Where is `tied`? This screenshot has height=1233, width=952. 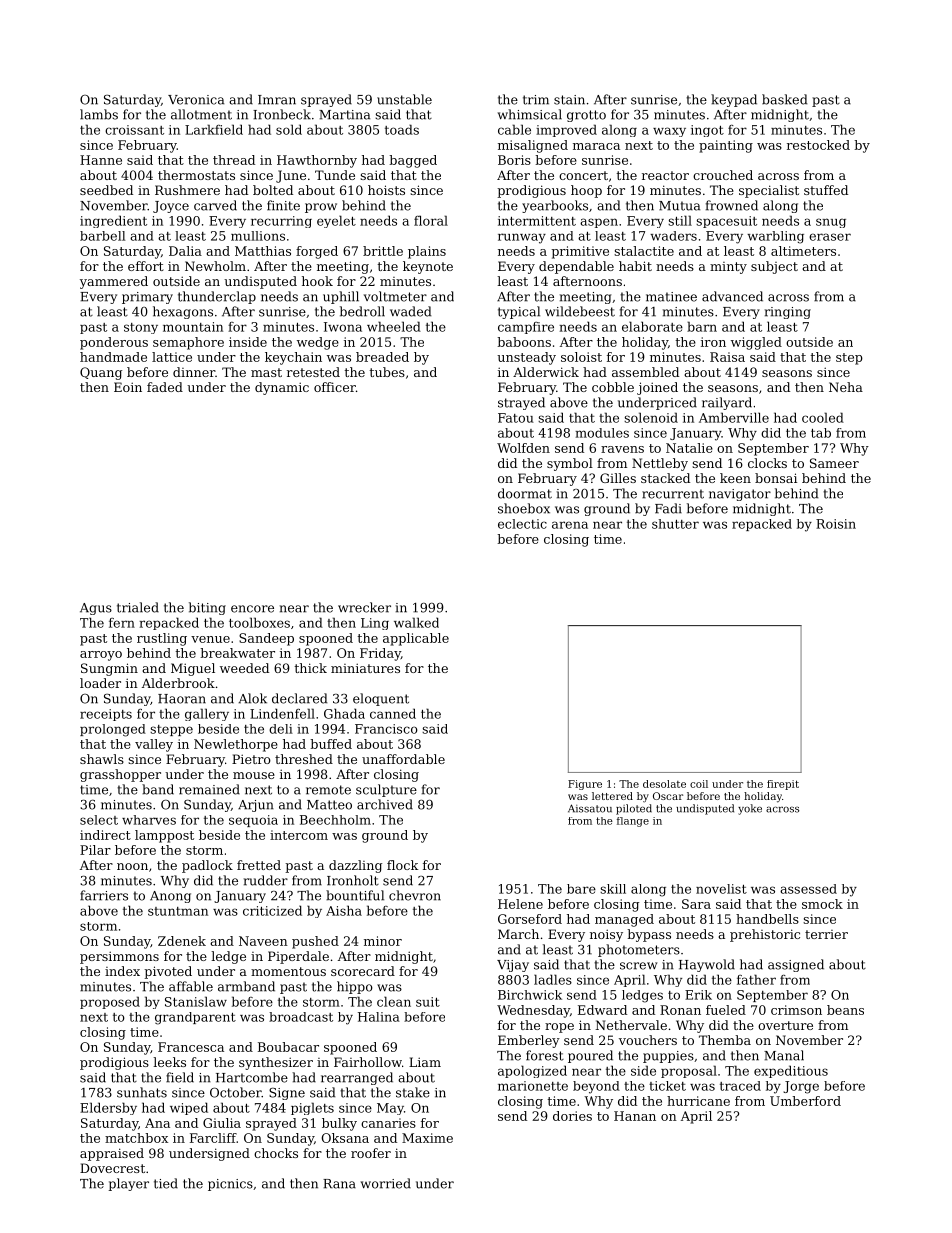
tied is located at coordinates (166, 1183).
